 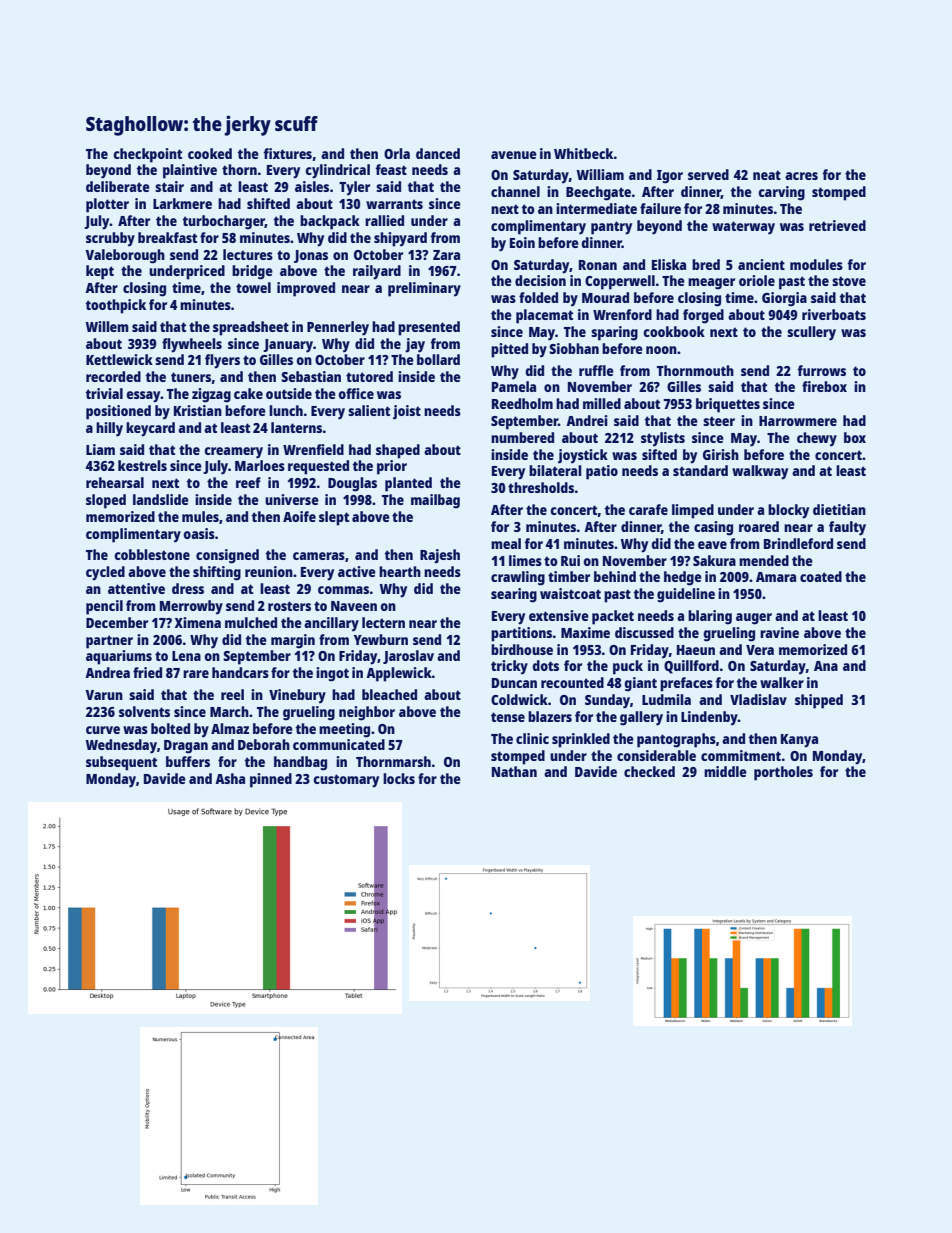 What do you see at coordinates (764, 560) in the screenshot?
I see `mended` at bounding box center [764, 560].
